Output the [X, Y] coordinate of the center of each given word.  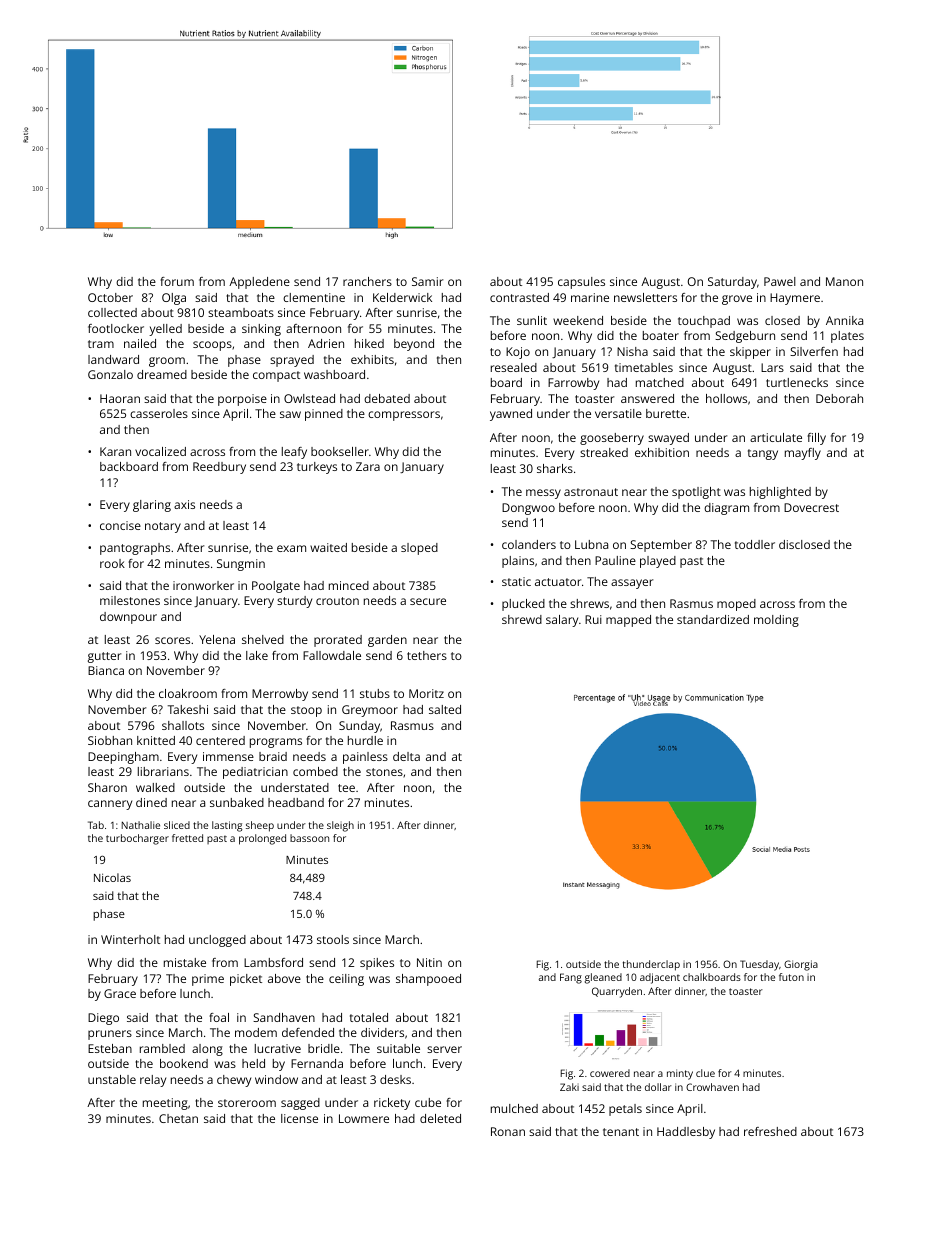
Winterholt [130, 939]
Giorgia [801, 965]
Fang [571, 978]
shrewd [522, 619]
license [299, 1118]
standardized [713, 619]
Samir [427, 281]
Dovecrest [811, 507]
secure [428, 601]
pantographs [135, 549]
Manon [844, 281]
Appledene [259, 283]
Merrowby [280, 695]
